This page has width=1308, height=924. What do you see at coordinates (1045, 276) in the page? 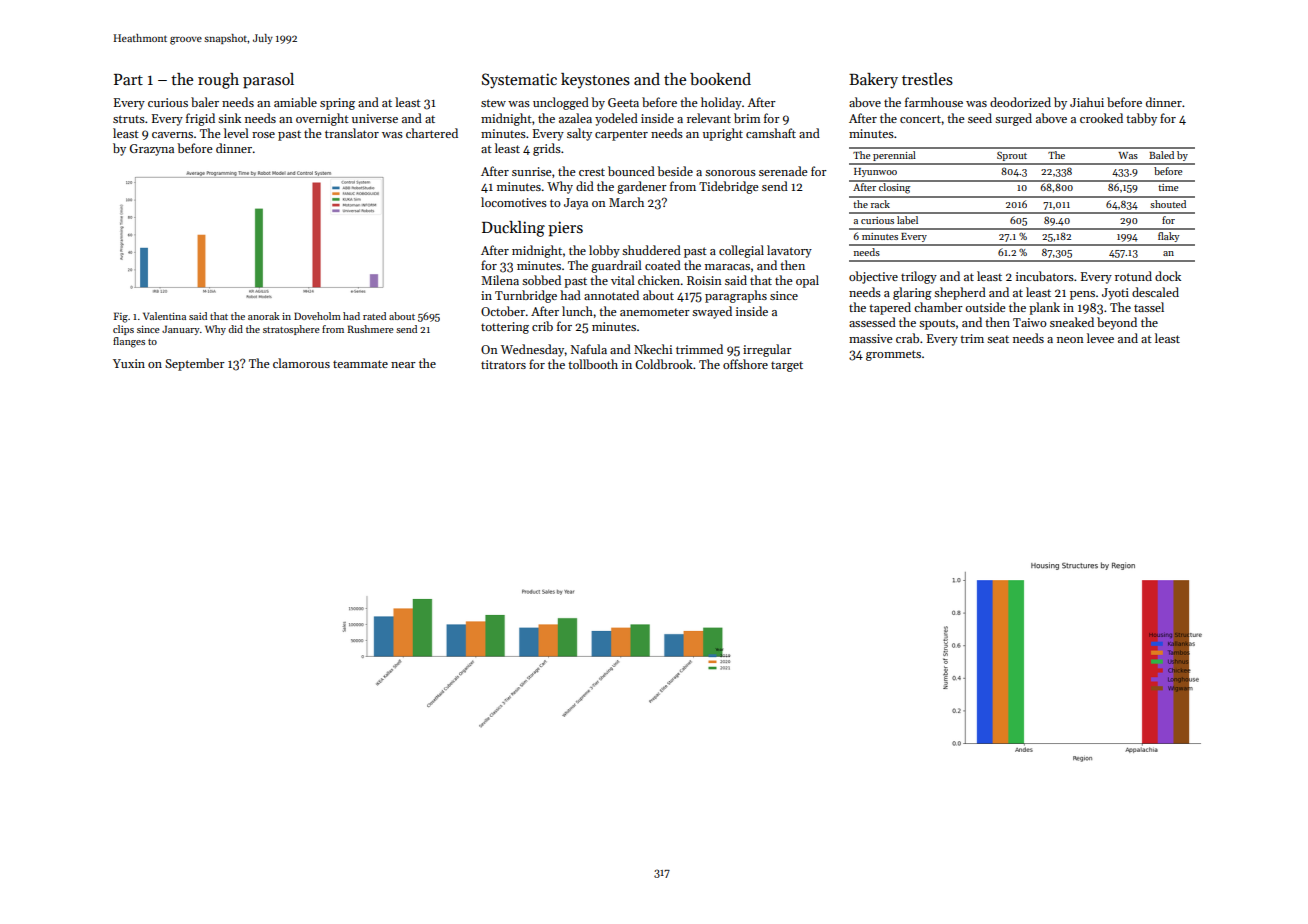
I see `incubators` at bounding box center [1045, 276].
